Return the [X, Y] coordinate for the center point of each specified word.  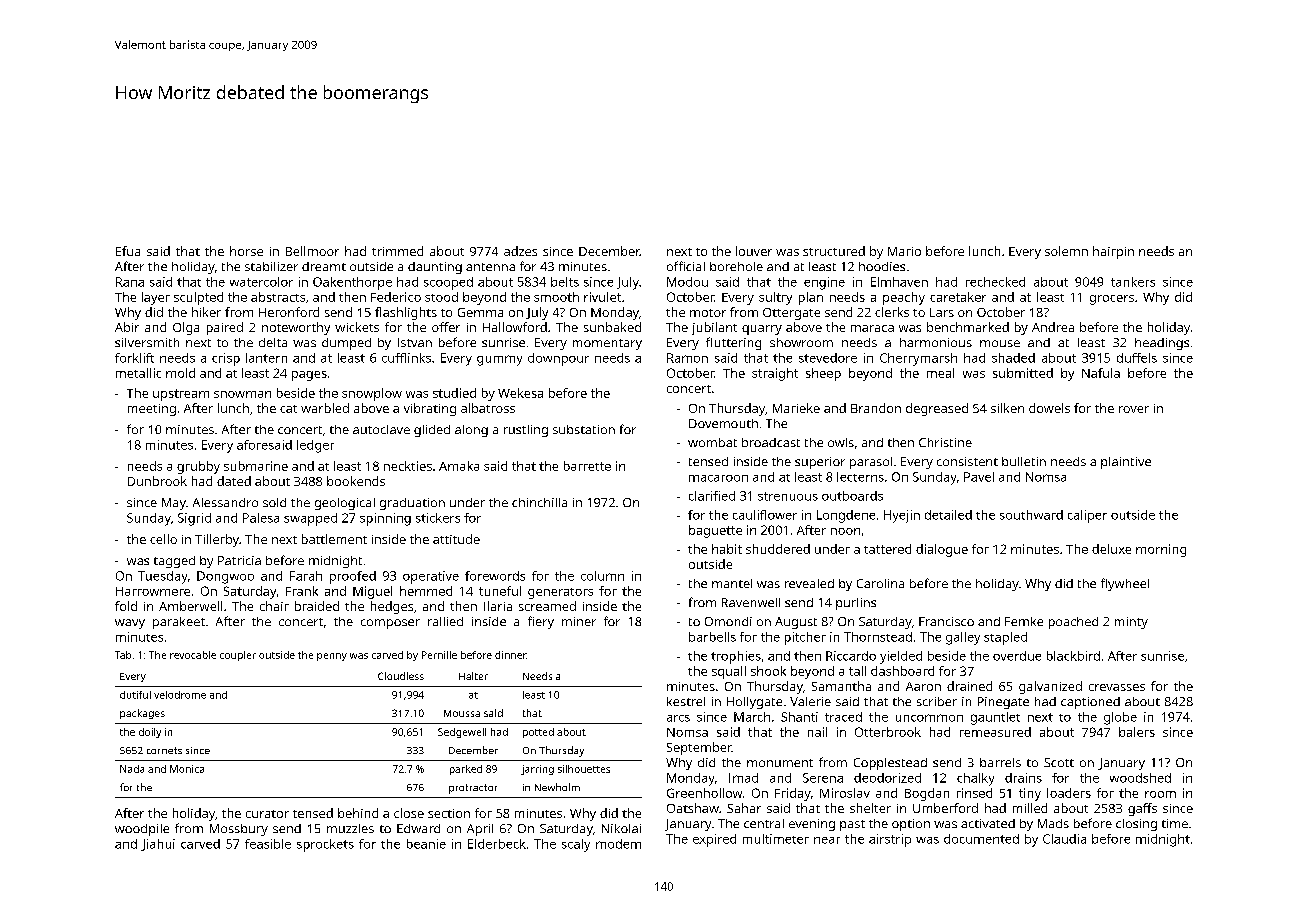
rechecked [995, 282]
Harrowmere [153, 591]
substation [584, 429]
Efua [128, 251]
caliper [1087, 516]
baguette [715, 531]
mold [180, 373]
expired [714, 840]
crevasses [1117, 687]
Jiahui [158, 845]
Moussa [462, 713]
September [699, 748]
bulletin [1024, 461]
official [686, 266]
